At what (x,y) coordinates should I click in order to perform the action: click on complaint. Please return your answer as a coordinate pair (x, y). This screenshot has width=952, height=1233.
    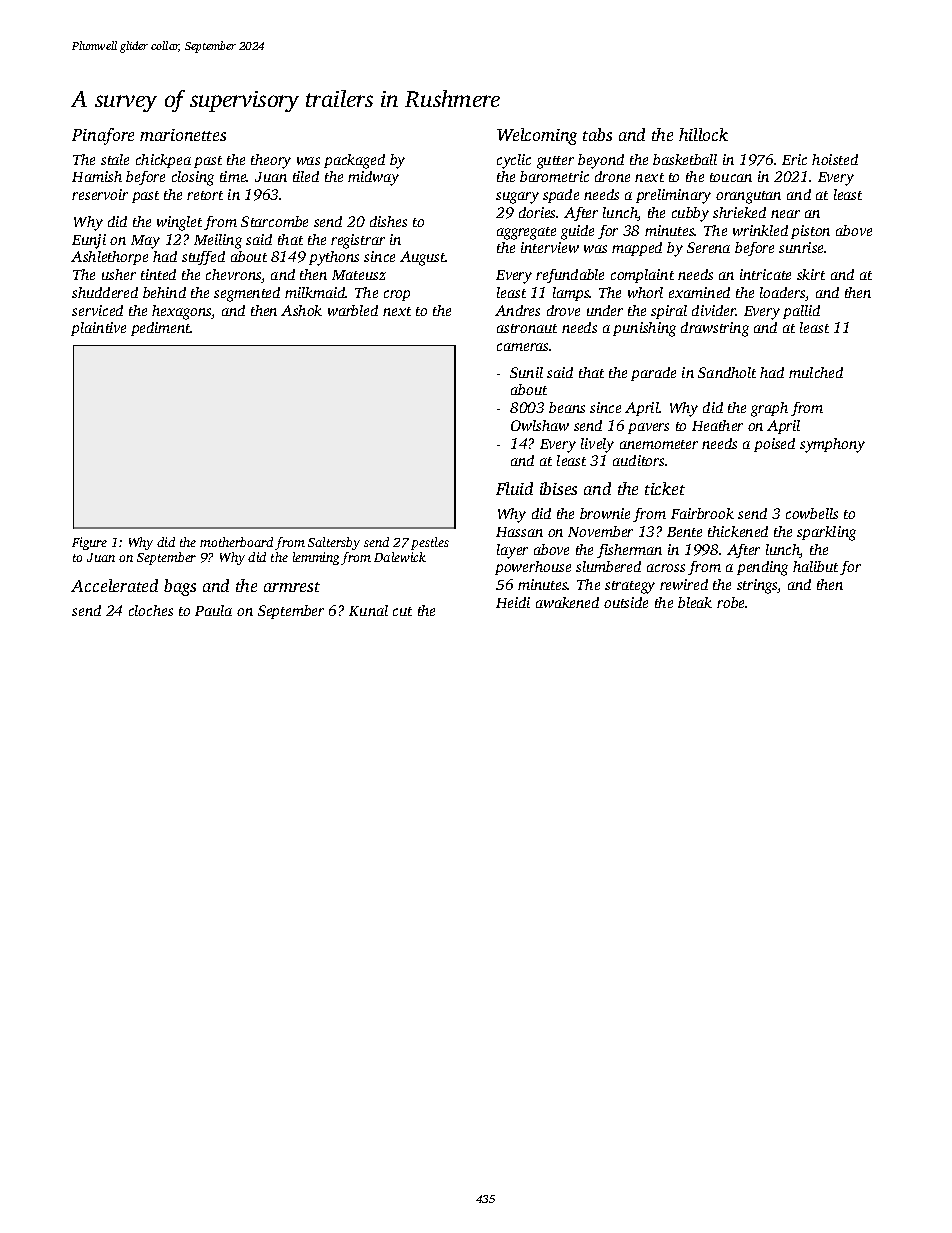
    Looking at the image, I should click on (642, 276).
